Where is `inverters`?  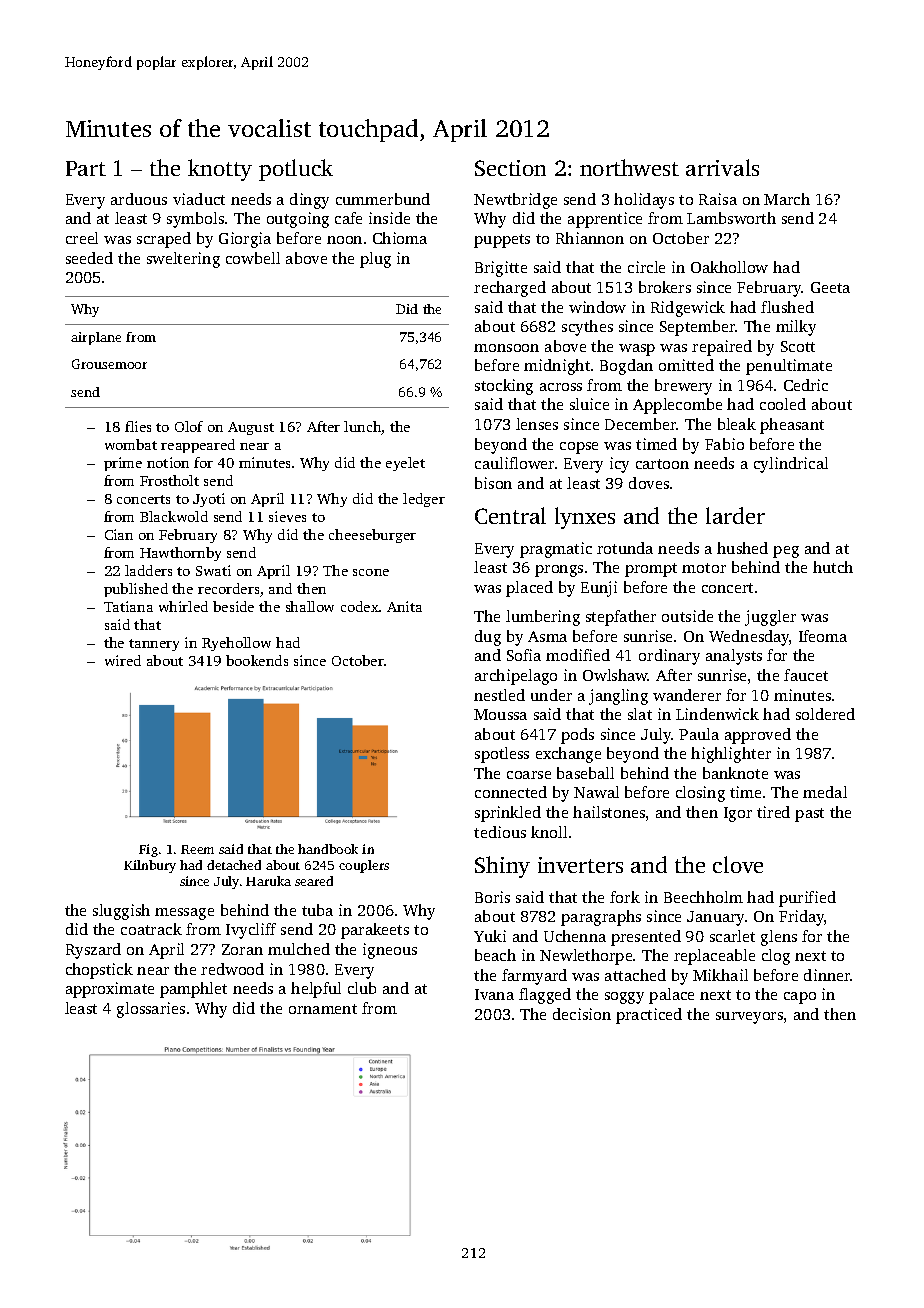 inverters is located at coordinates (580, 865).
